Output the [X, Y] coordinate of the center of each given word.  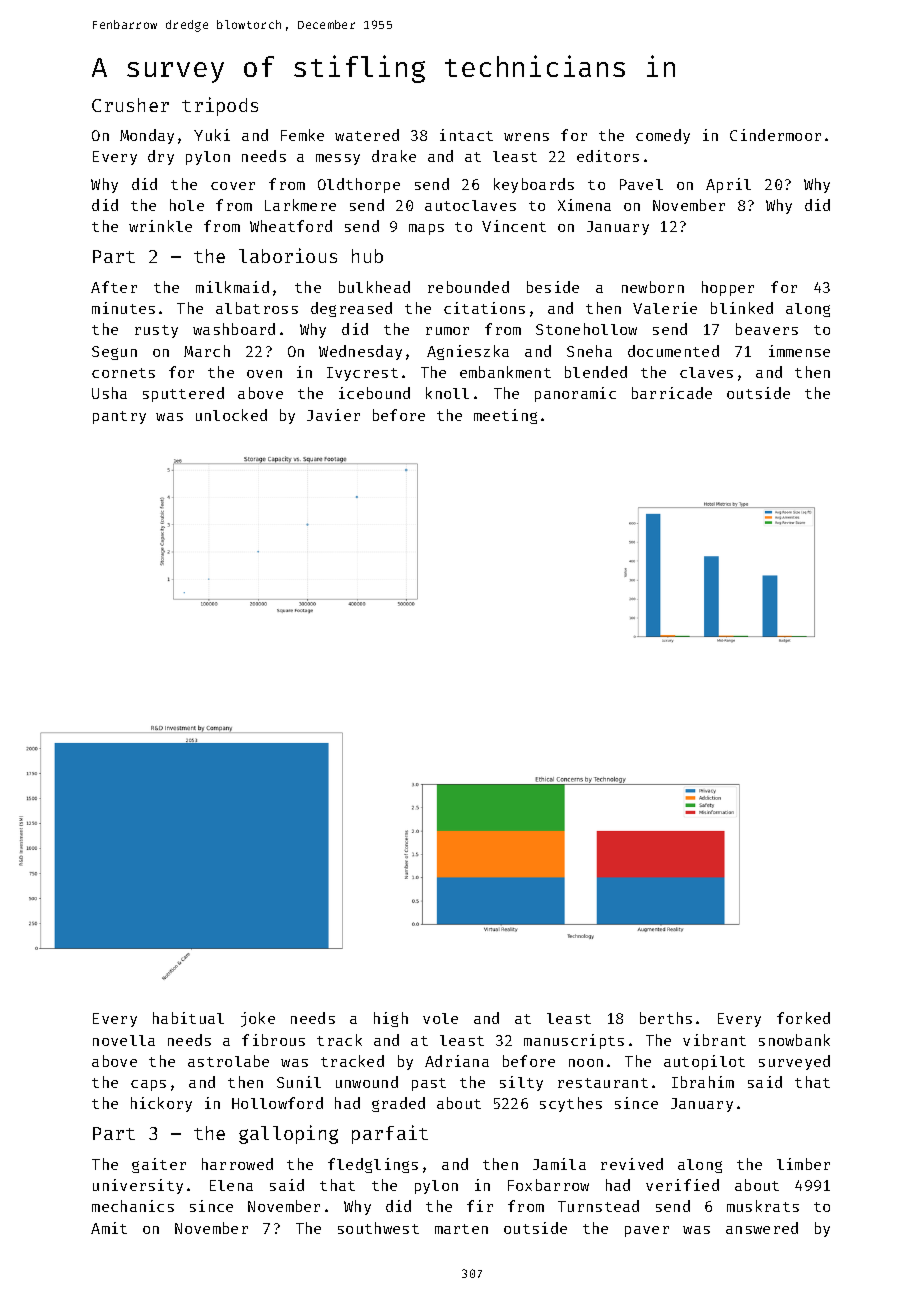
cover [233, 186]
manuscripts [574, 1041]
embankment [505, 372]
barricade [672, 393]
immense [799, 351]
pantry [119, 417]
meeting [505, 416]
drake [394, 156]
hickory [161, 1104]
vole [440, 1018]
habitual [188, 1018]
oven [264, 374]
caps [148, 1085]
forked [803, 1018]
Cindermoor [775, 135]
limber [803, 1164]
